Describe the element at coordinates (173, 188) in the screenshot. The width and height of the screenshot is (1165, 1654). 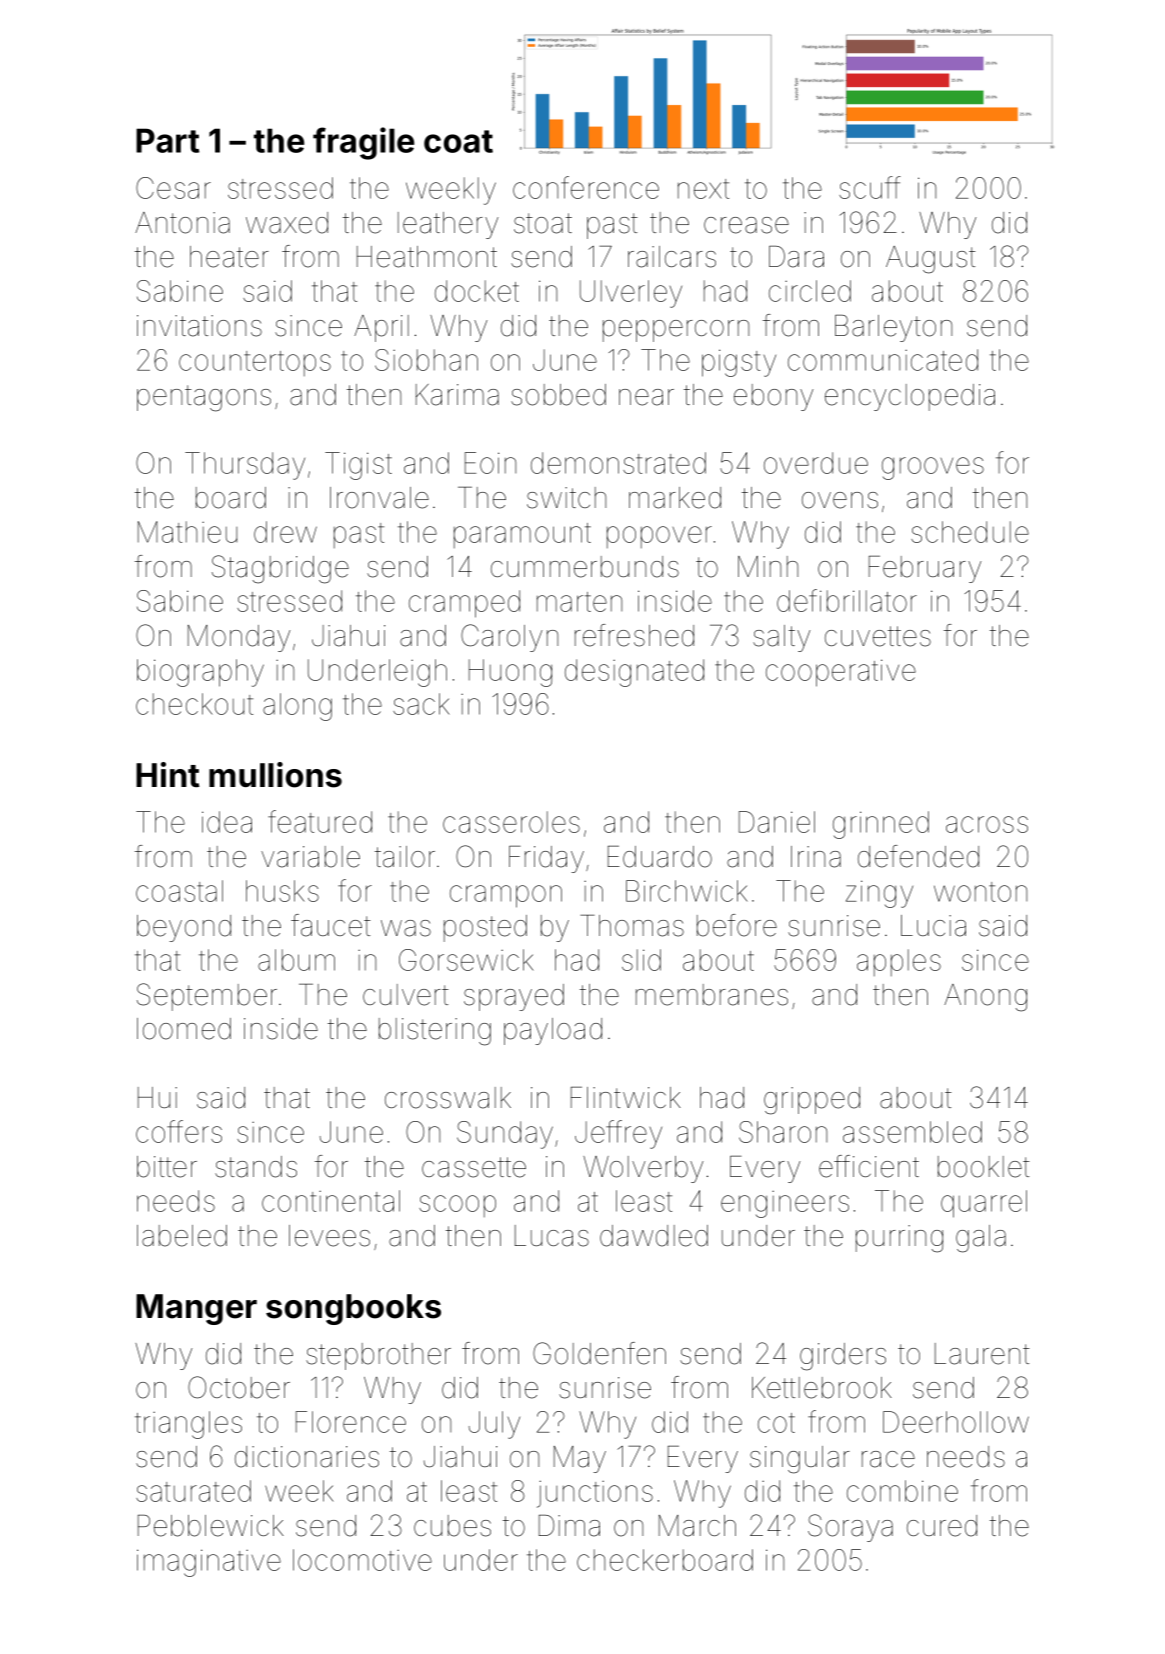
I see `Cesar` at that location.
